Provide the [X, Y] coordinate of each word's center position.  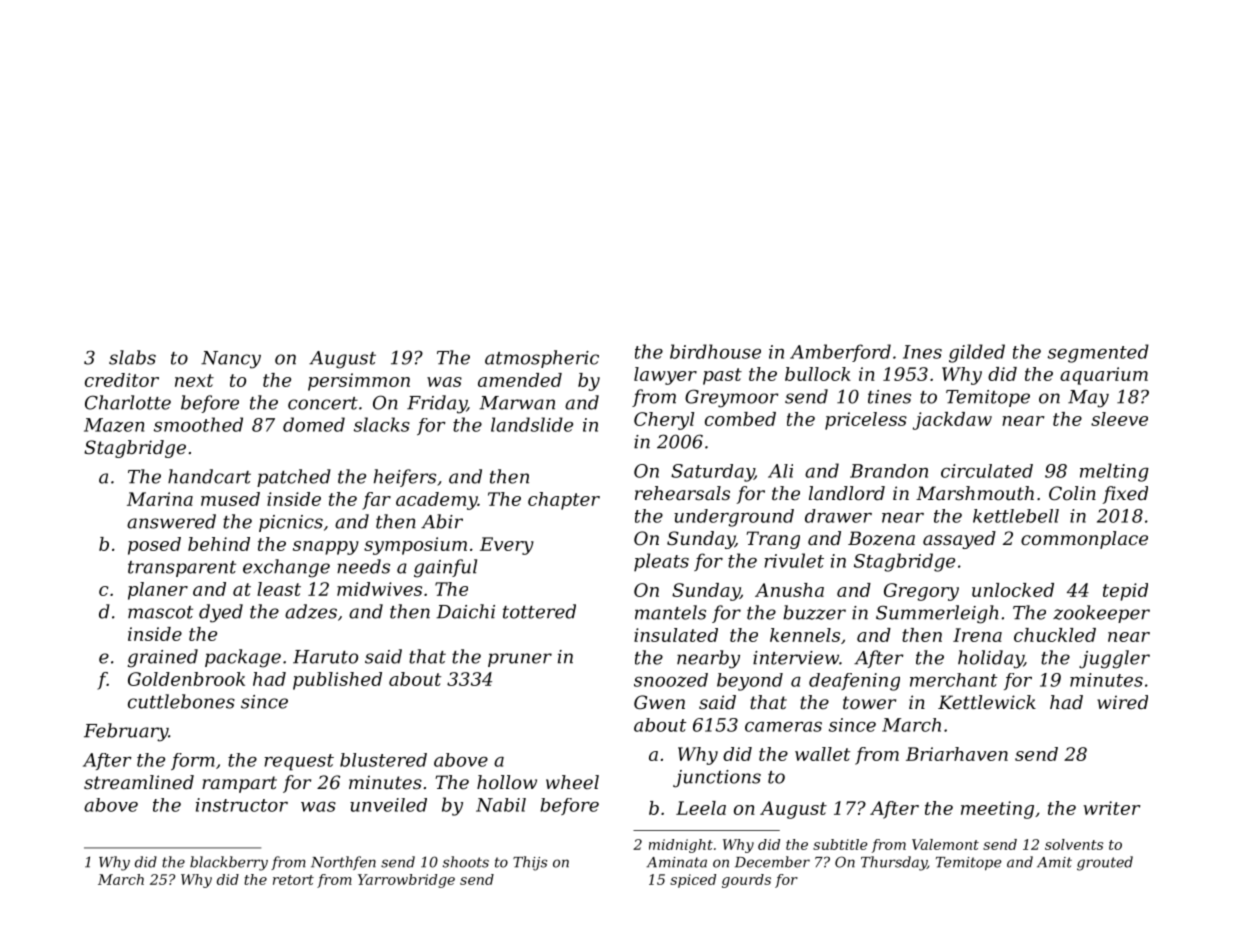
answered [171, 521]
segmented [1098, 353]
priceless [866, 421]
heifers [405, 478]
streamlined [139, 782]
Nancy [231, 360]
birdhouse [715, 351]
